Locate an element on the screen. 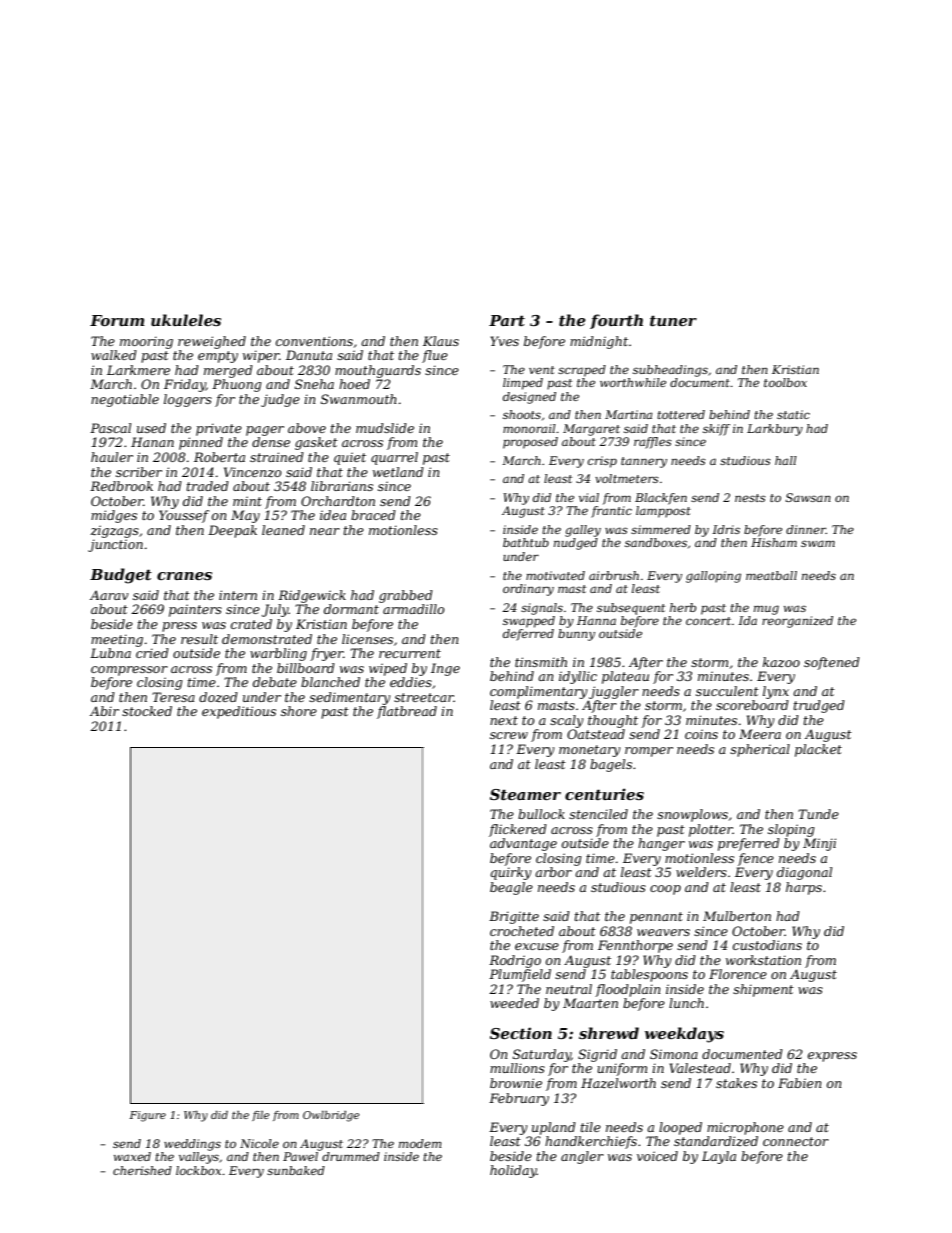  quirky is located at coordinates (511, 873).
